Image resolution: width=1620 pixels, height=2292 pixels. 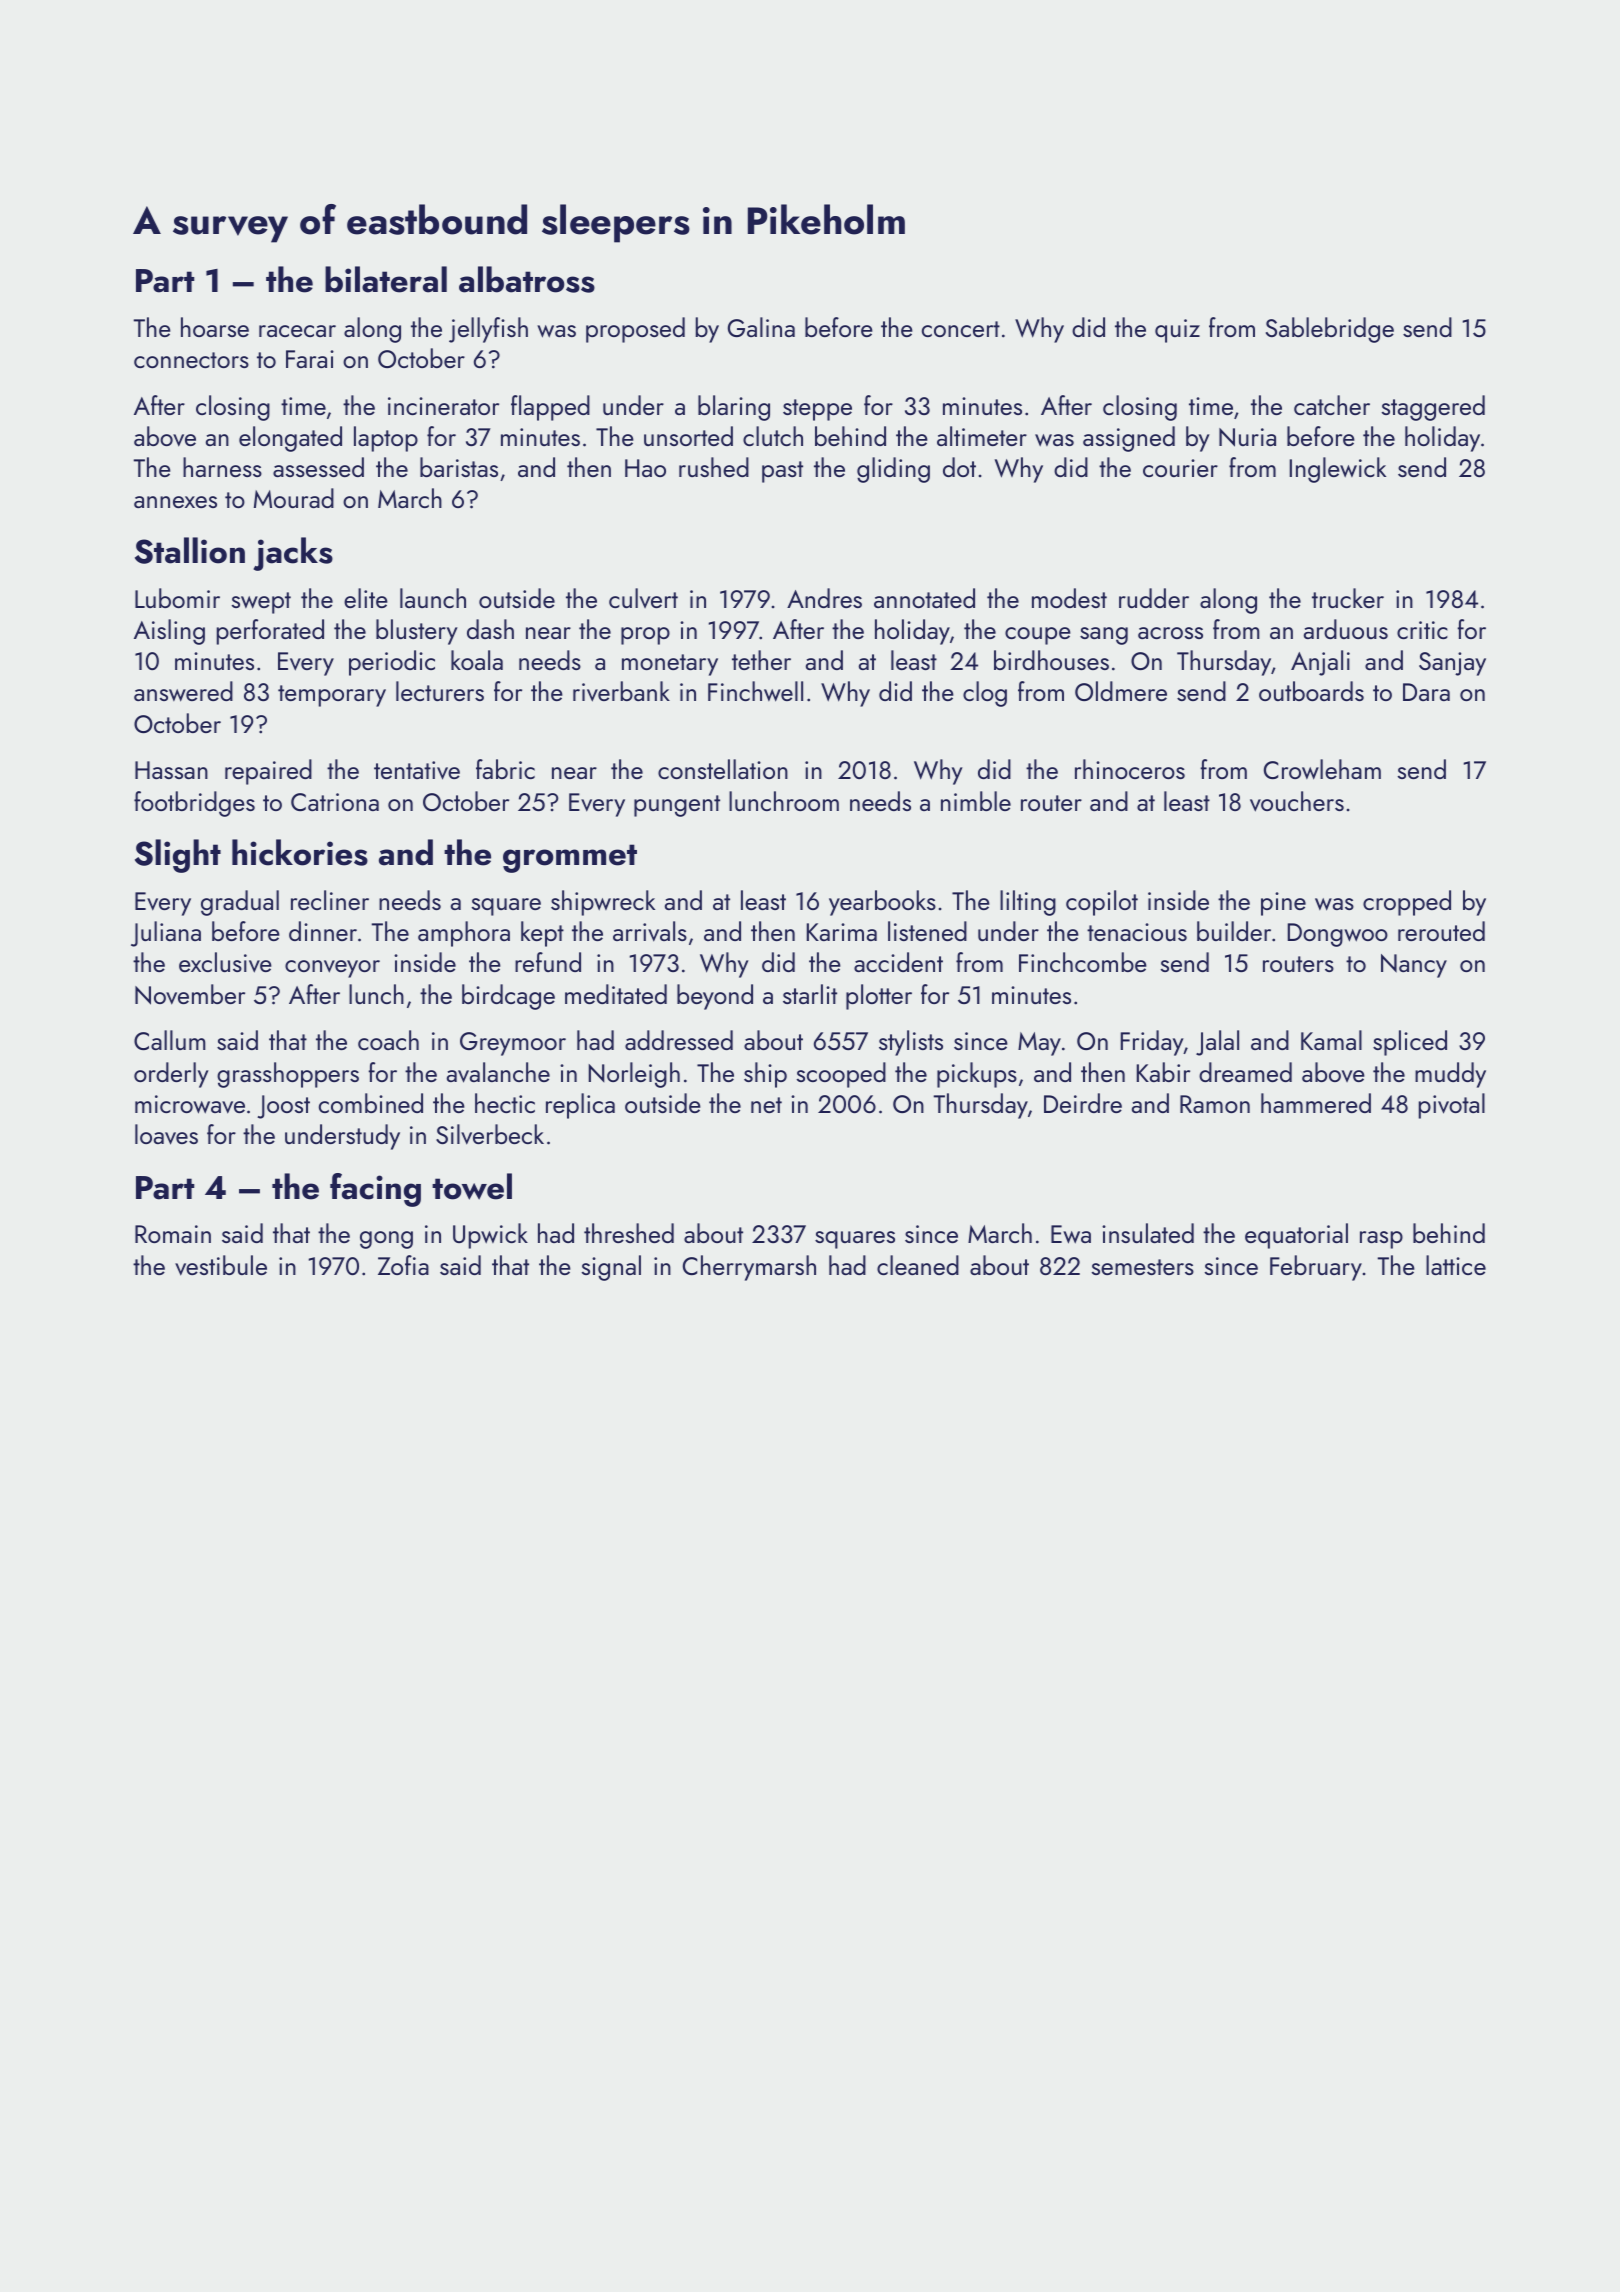 I want to click on albatross, so click(x=527, y=279).
